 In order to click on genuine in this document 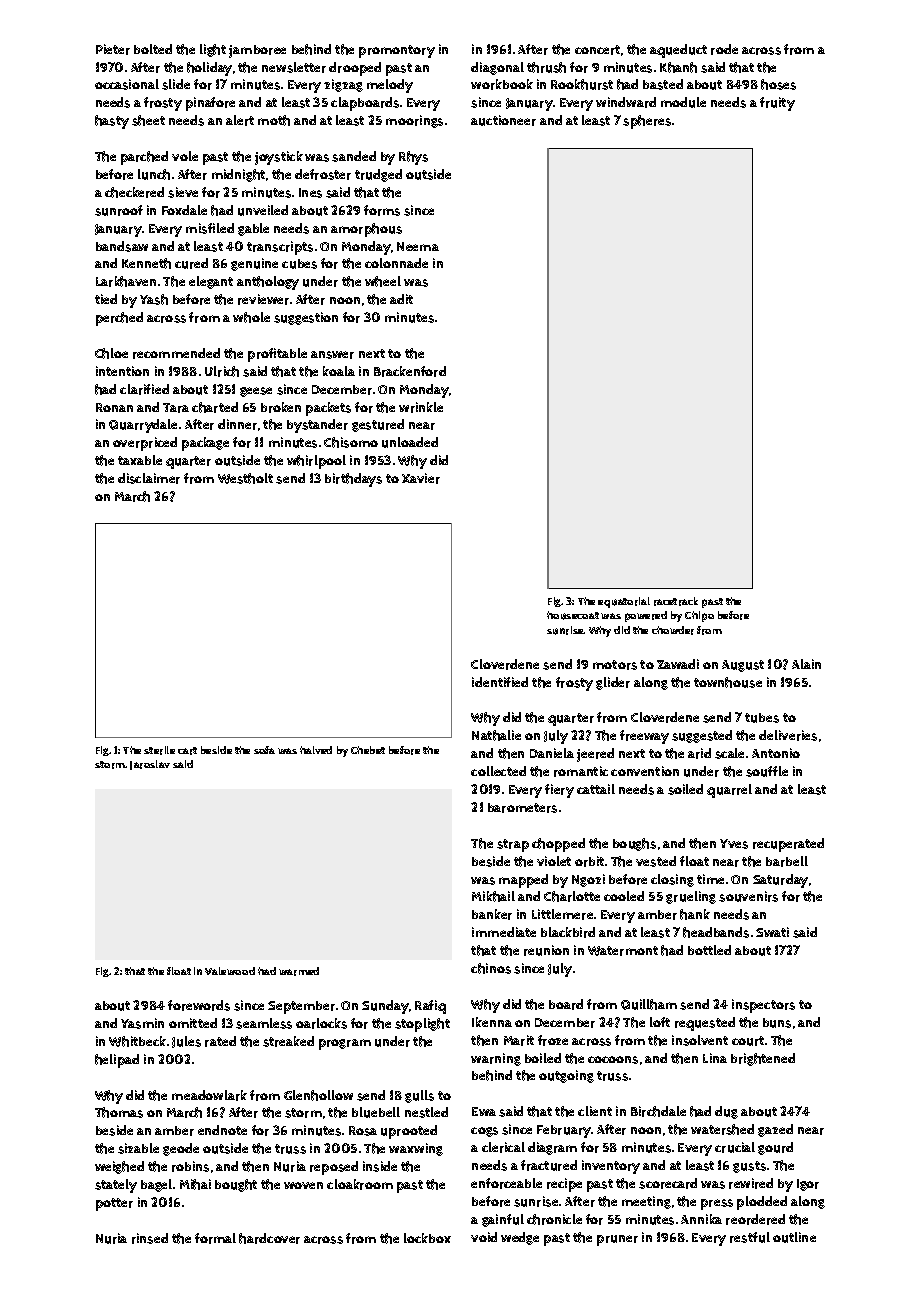, I will do `click(254, 264)`.
